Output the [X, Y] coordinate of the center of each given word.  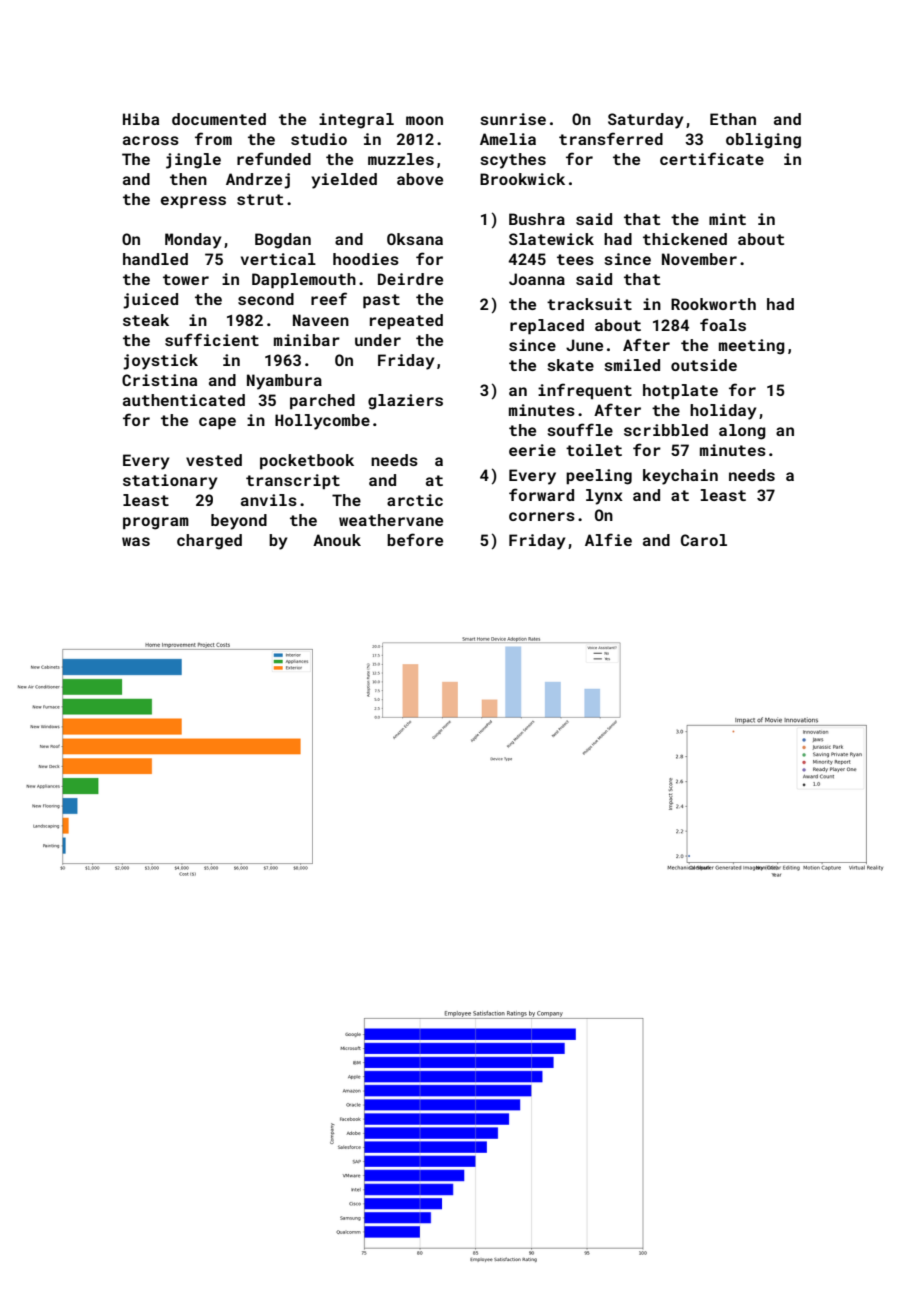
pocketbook [307, 462]
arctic [415, 500]
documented [219, 119]
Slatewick [551, 239]
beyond [239, 522]
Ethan [733, 119]
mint [727, 219]
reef [329, 298]
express [193, 202]
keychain [680, 477]
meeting [752, 347]
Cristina [159, 380]
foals [723, 324]
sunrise [513, 119]
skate [570, 365]
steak [146, 320]
